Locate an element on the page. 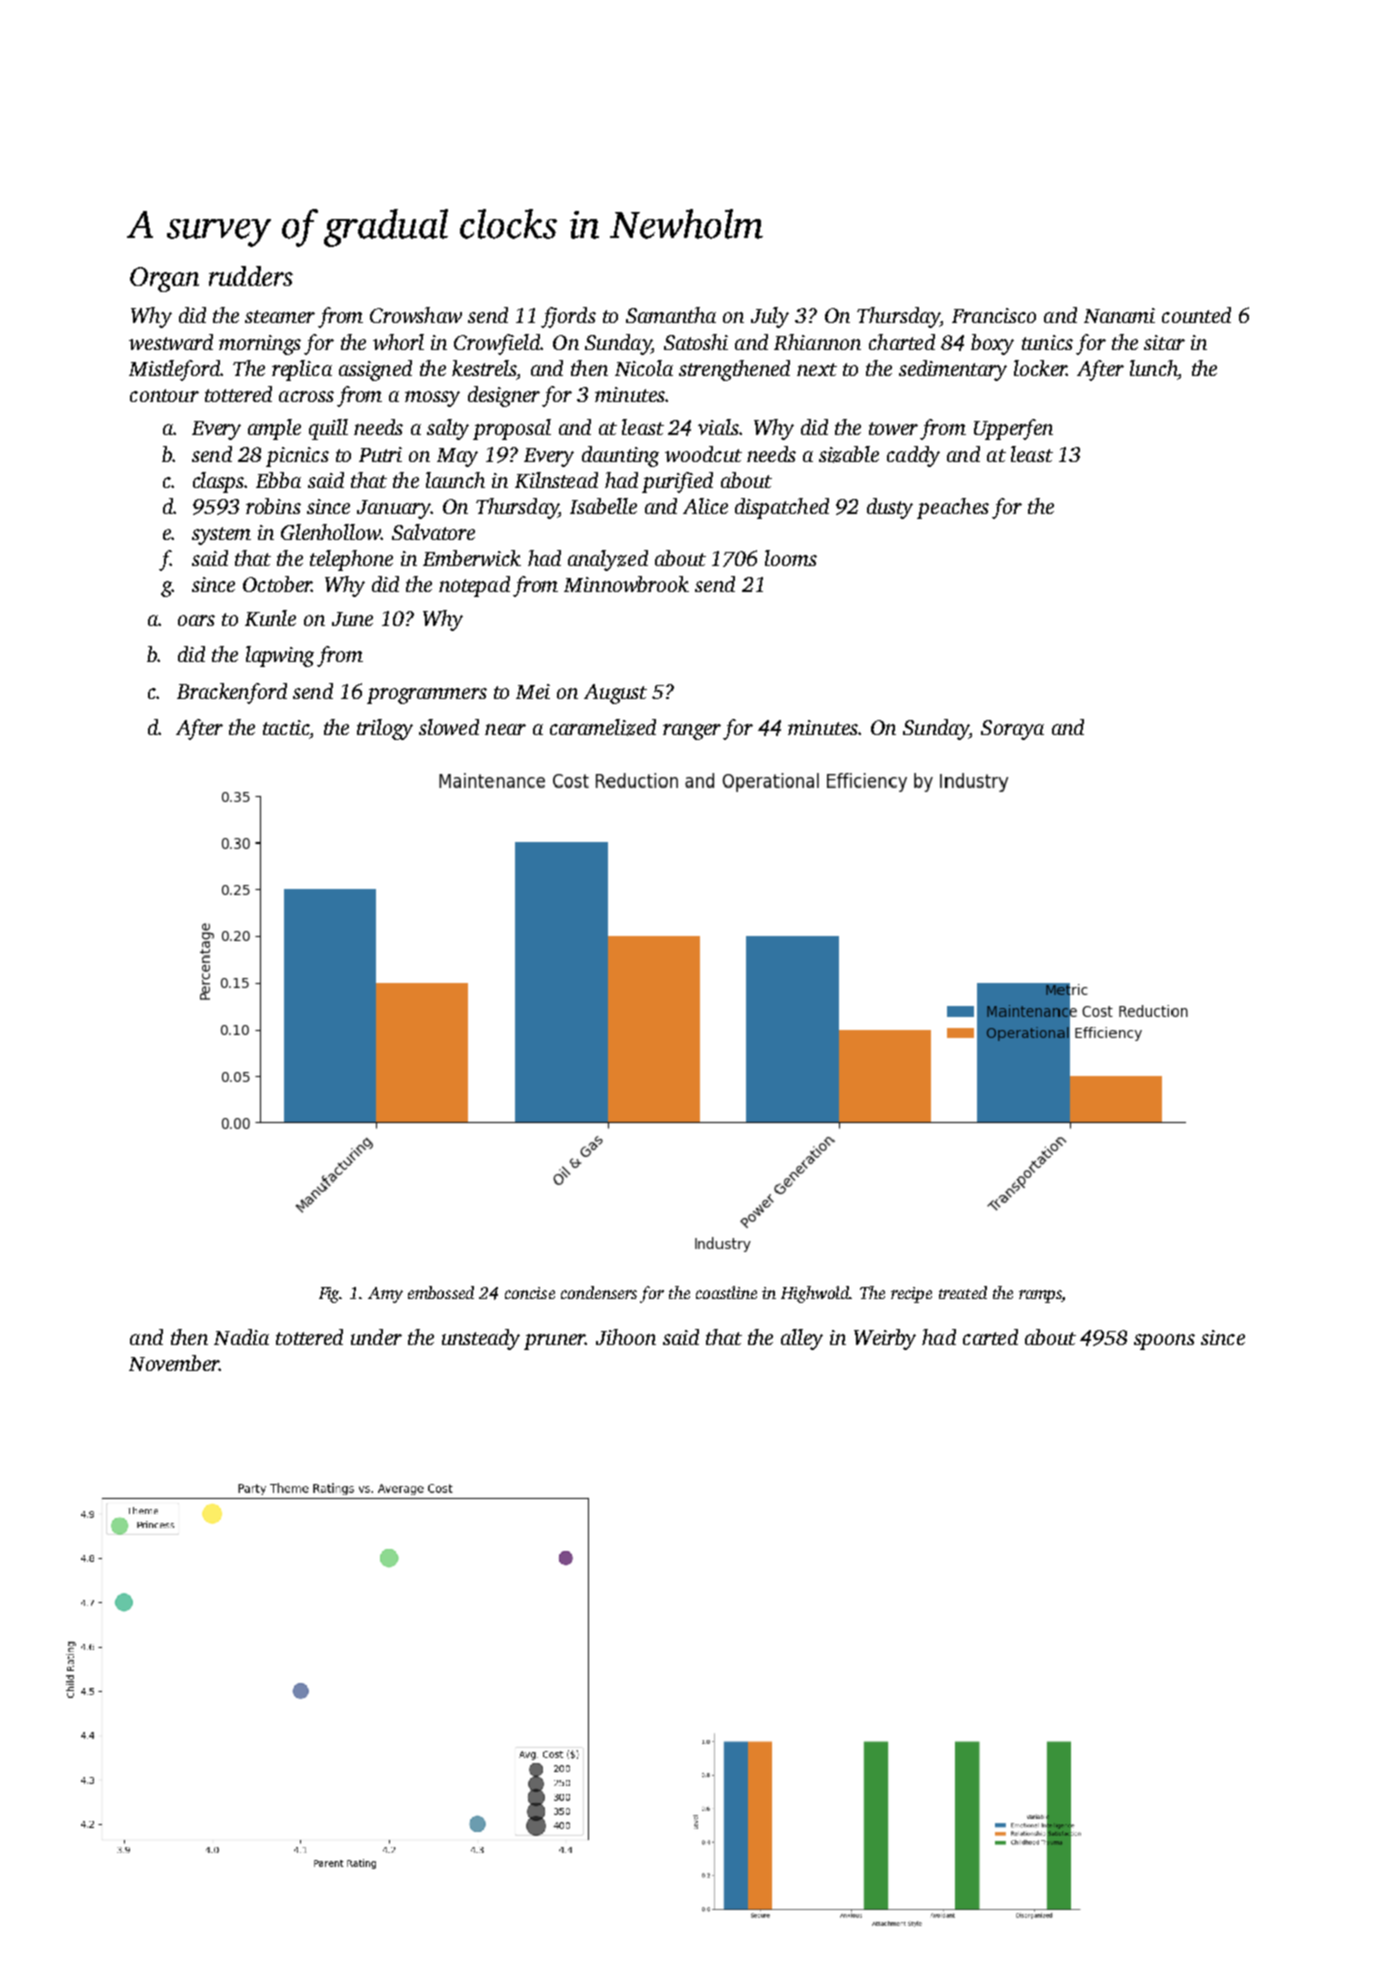 This document has height=1969, width=1386. Amy is located at coordinates (385, 1295).
